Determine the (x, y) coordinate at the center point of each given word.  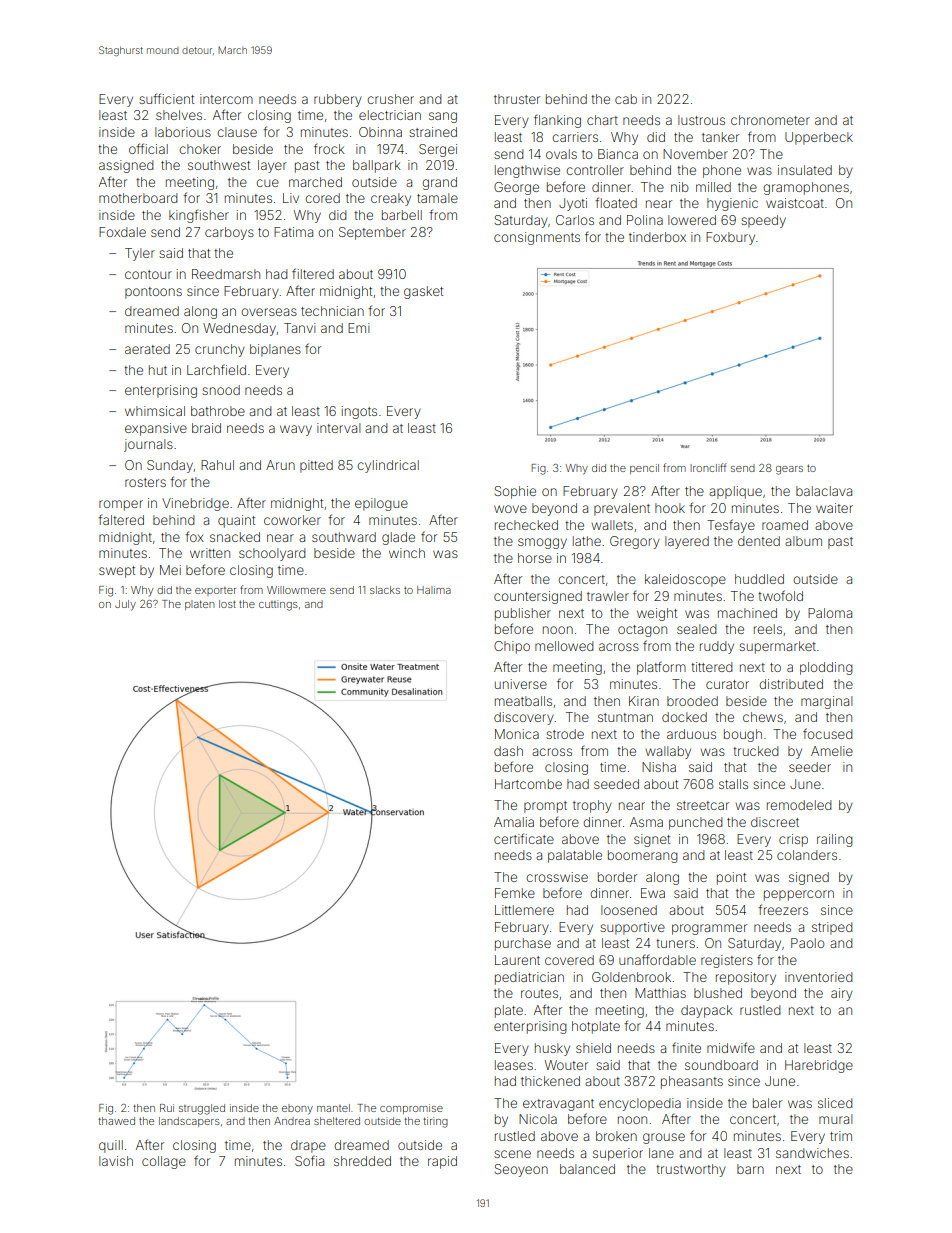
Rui (167, 1108)
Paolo (807, 943)
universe (521, 684)
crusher (390, 99)
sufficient (166, 98)
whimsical (155, 411)
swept (117, 572)
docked (684, 717)
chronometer (770, 120)
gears (789, 470)
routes (539, 993)
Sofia (309, 1160)
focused (827, 733)
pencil (644, 469)
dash (508, 751)
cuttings (278, 605)
